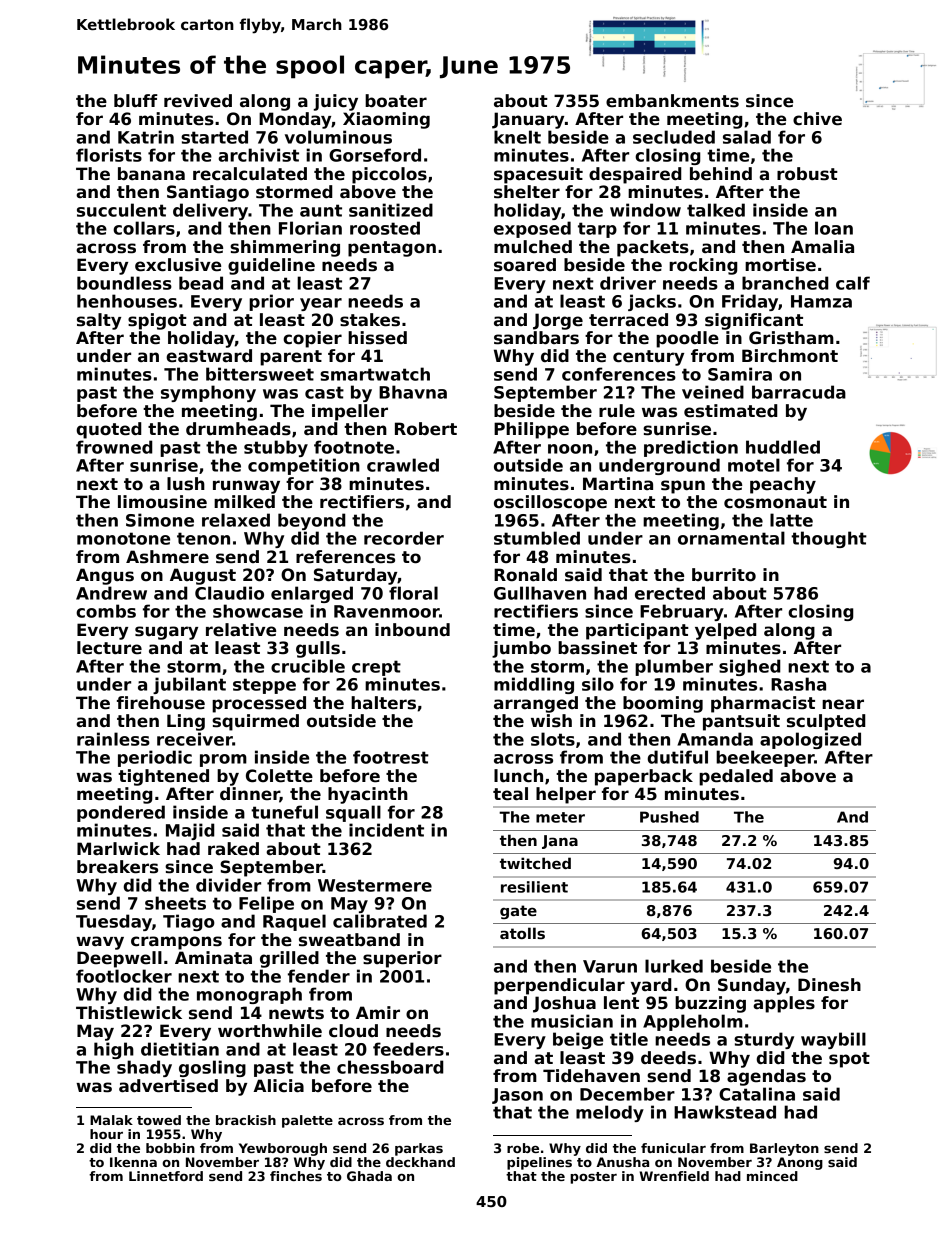 The image size is (952, 1233). I want to click on Linnetford, so click(166, 1176).
